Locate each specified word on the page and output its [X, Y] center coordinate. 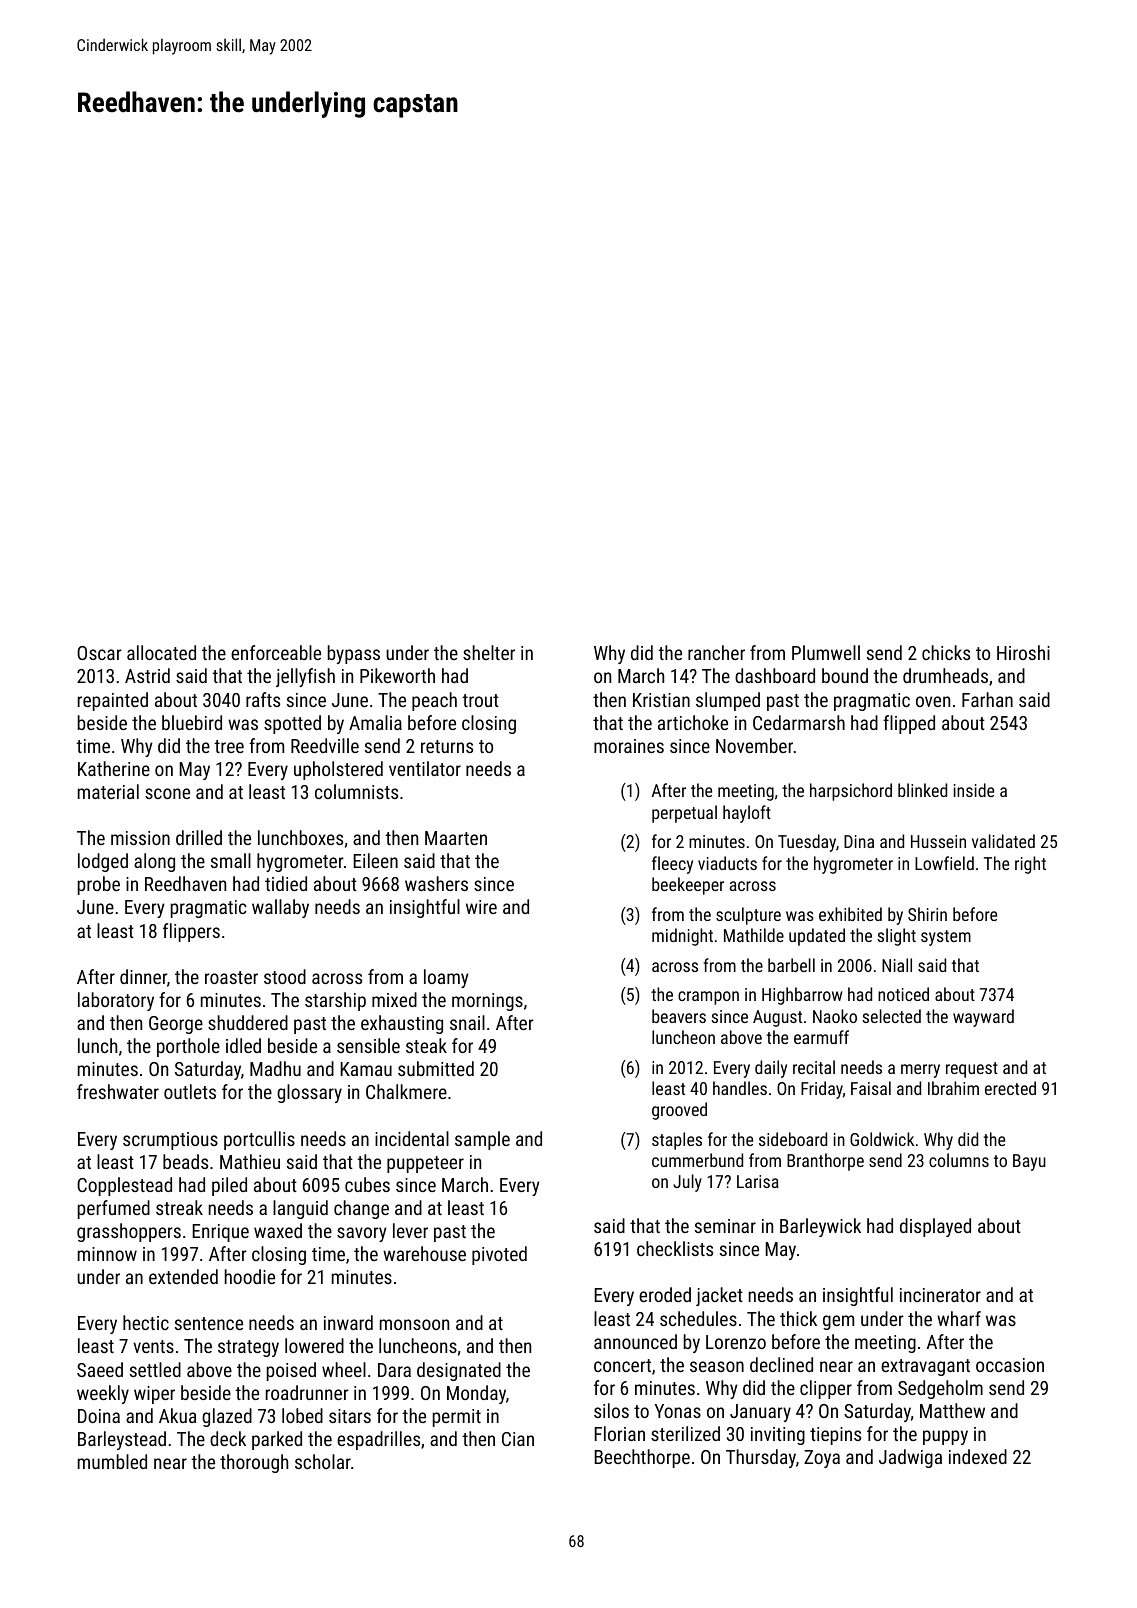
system [946, 938]
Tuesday [807, 843]
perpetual [684, 814]
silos [611, 1410]
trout [480, 700]
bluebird [192, 722]
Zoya [822, 1459]
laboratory [116, 1001]
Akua [178, 1415]
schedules [698, 1318]
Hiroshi [1023, 652]
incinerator [940, 1295]
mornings [487, 1002]
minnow [107, 1254]
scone [167, 793]
